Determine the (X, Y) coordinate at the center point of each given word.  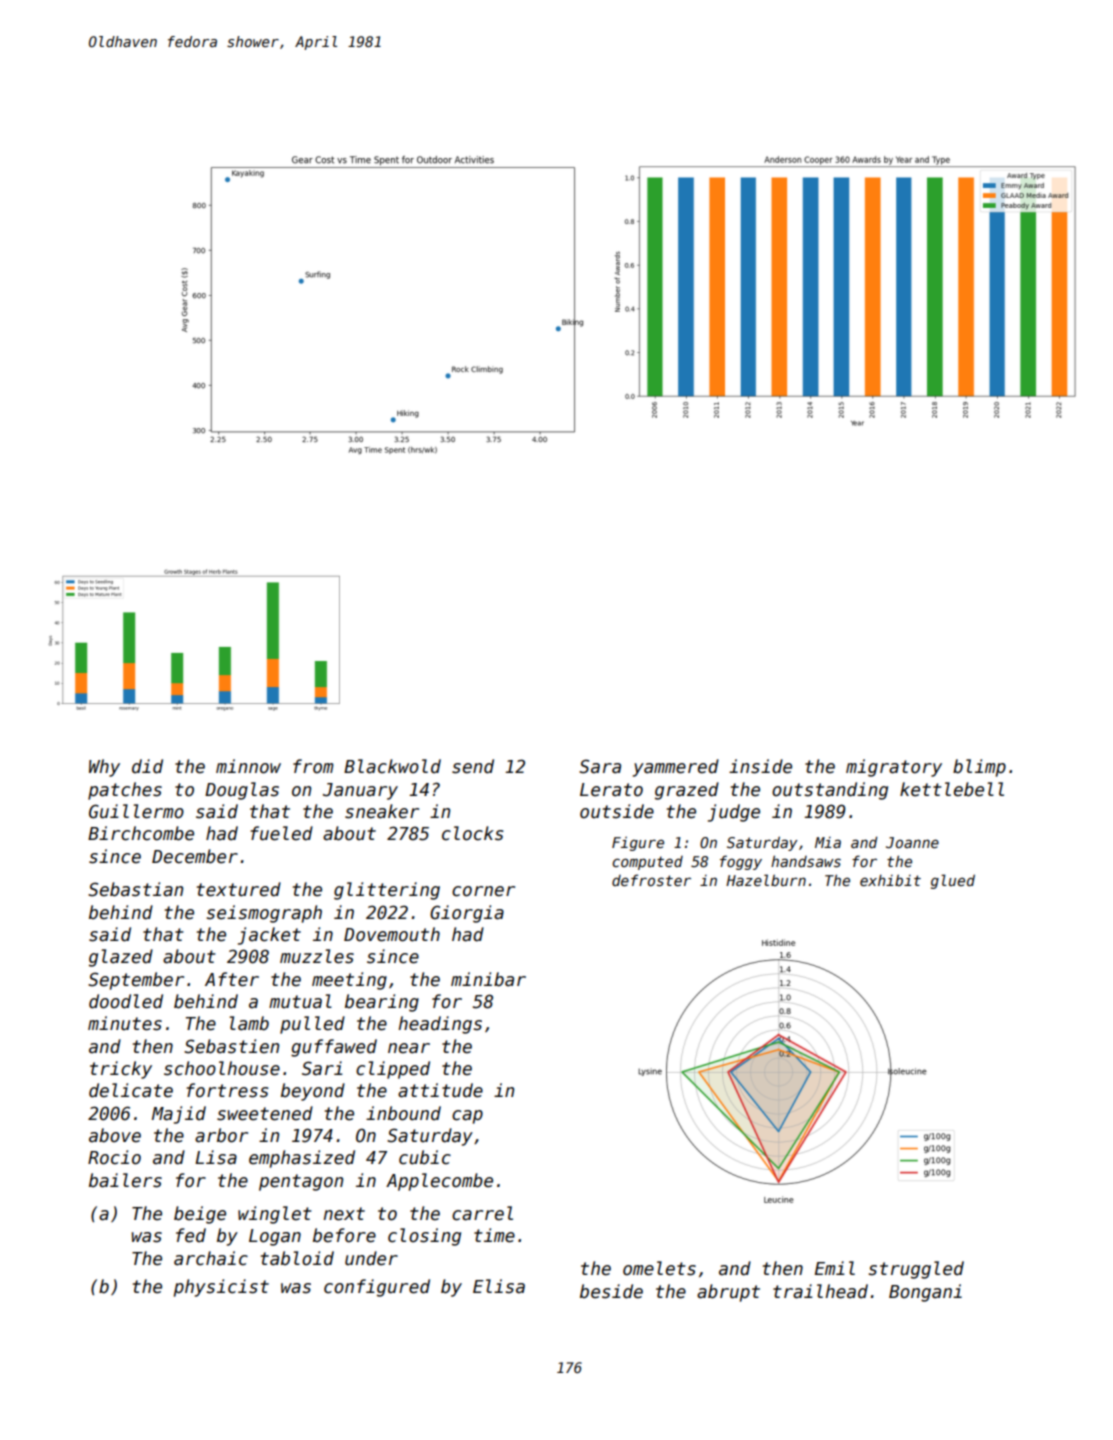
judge (734, 813)
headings (440, 1025)
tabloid (297, 1258)
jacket (269, 936)
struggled (916, 1270)
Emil (835, 1268)
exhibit (890, 880)
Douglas (242, 791)
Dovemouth (392, 934)
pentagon (301, 1182)
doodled (126, 1001)
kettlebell (952, 789)
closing (424, 1237)
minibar (488, 979)
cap (467, 1117)
